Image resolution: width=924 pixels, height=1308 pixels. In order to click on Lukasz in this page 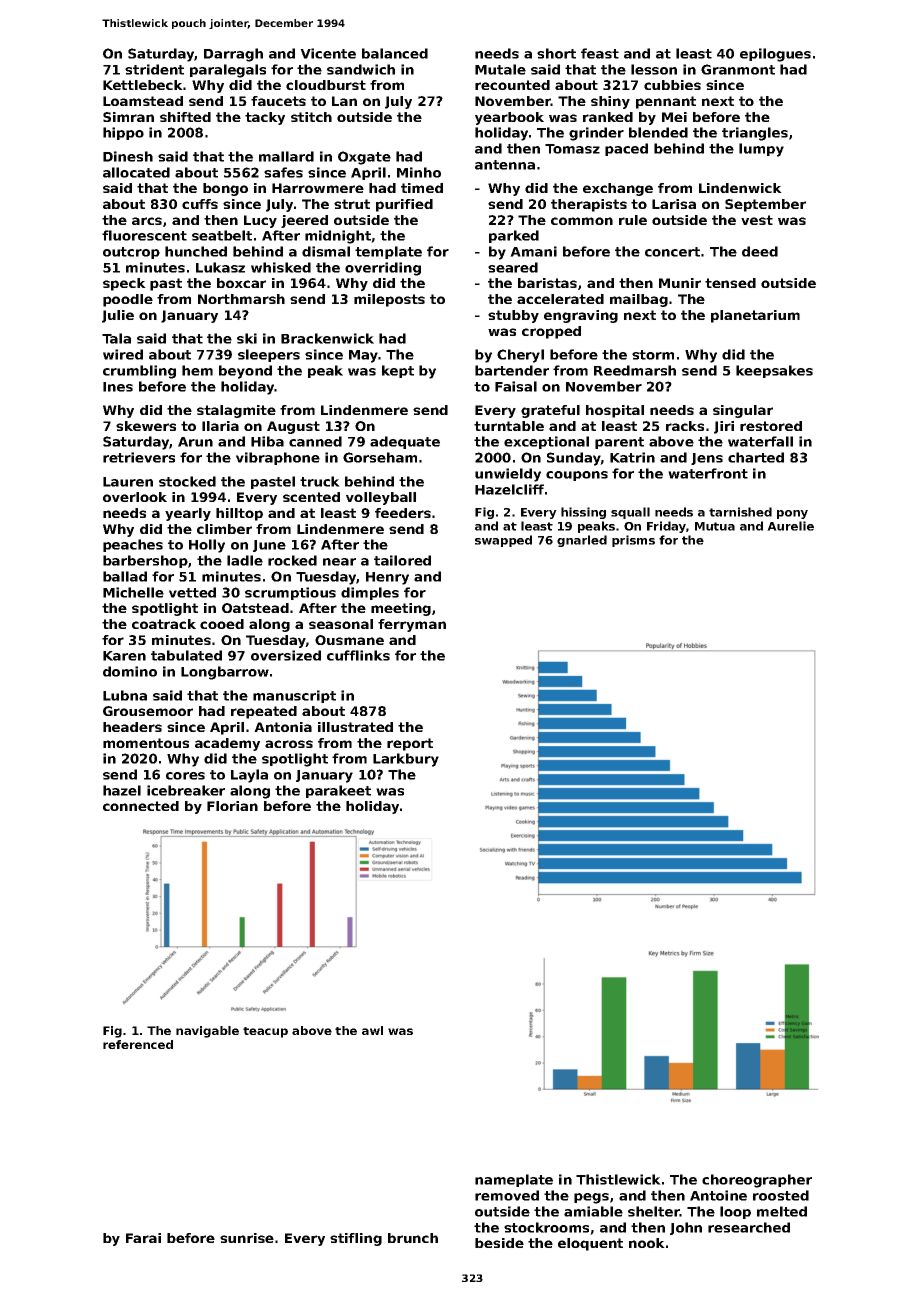, I will do `click(220, 267)`.
